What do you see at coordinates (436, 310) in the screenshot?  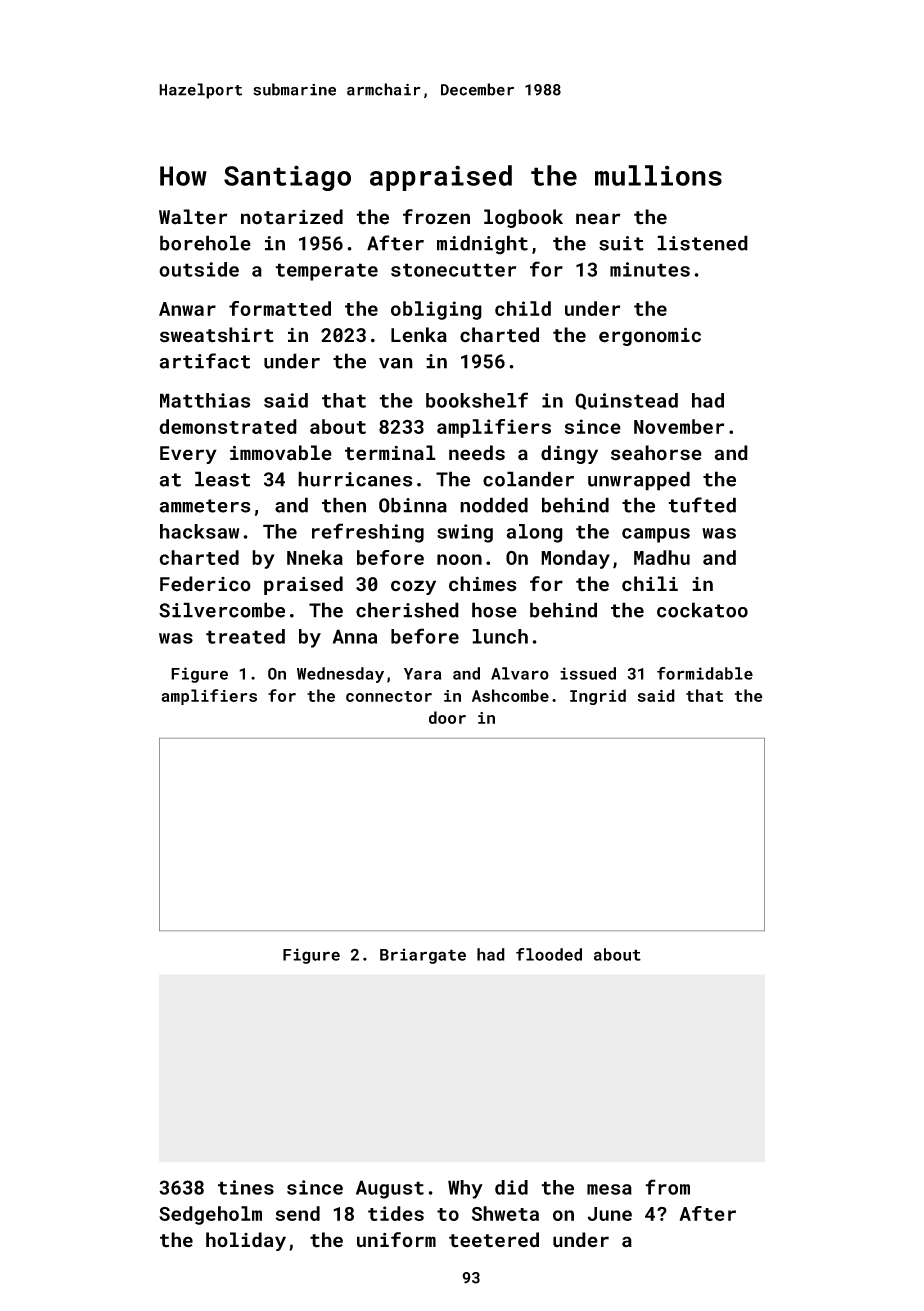 I see `obliging` at bounding box center [436, 310].
